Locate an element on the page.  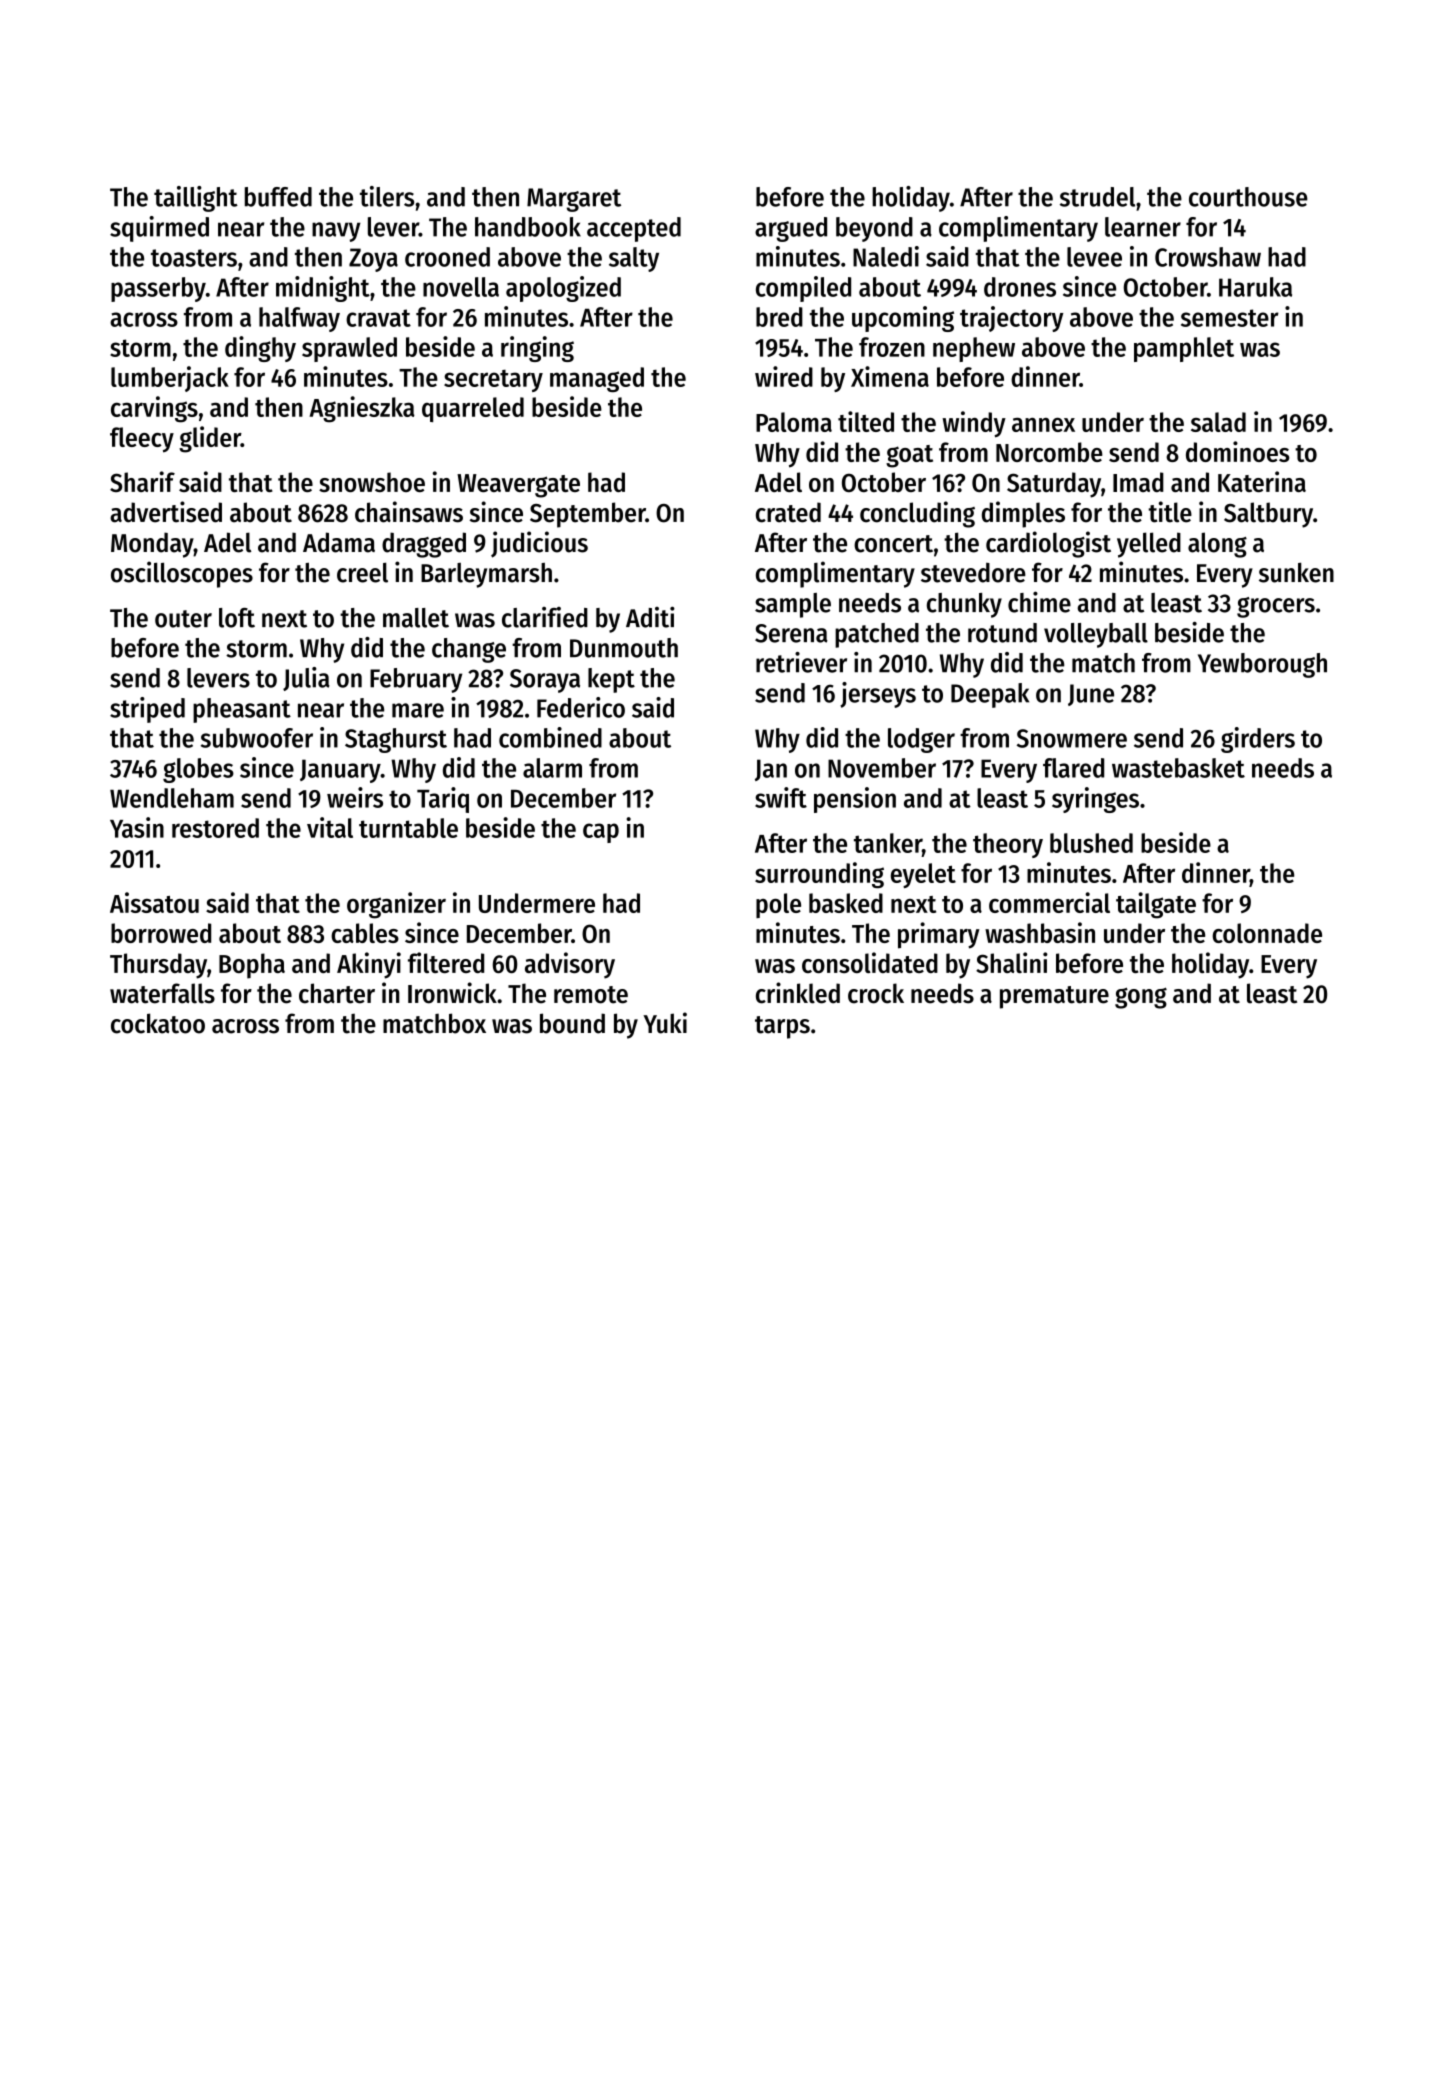
Staghurst is located at coordinates (396, 740).
